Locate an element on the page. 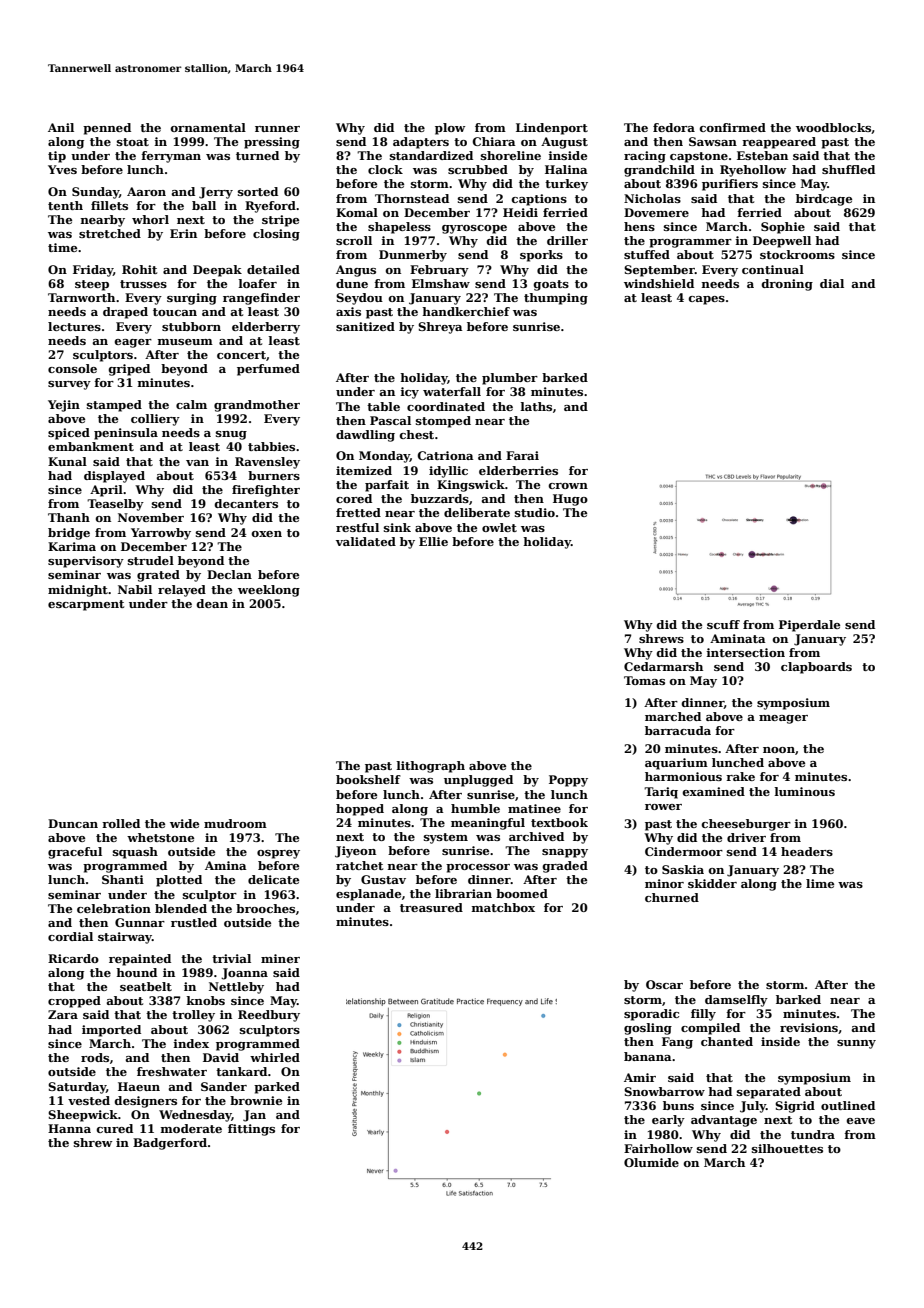  headers is located at coordinates (807, 851).
